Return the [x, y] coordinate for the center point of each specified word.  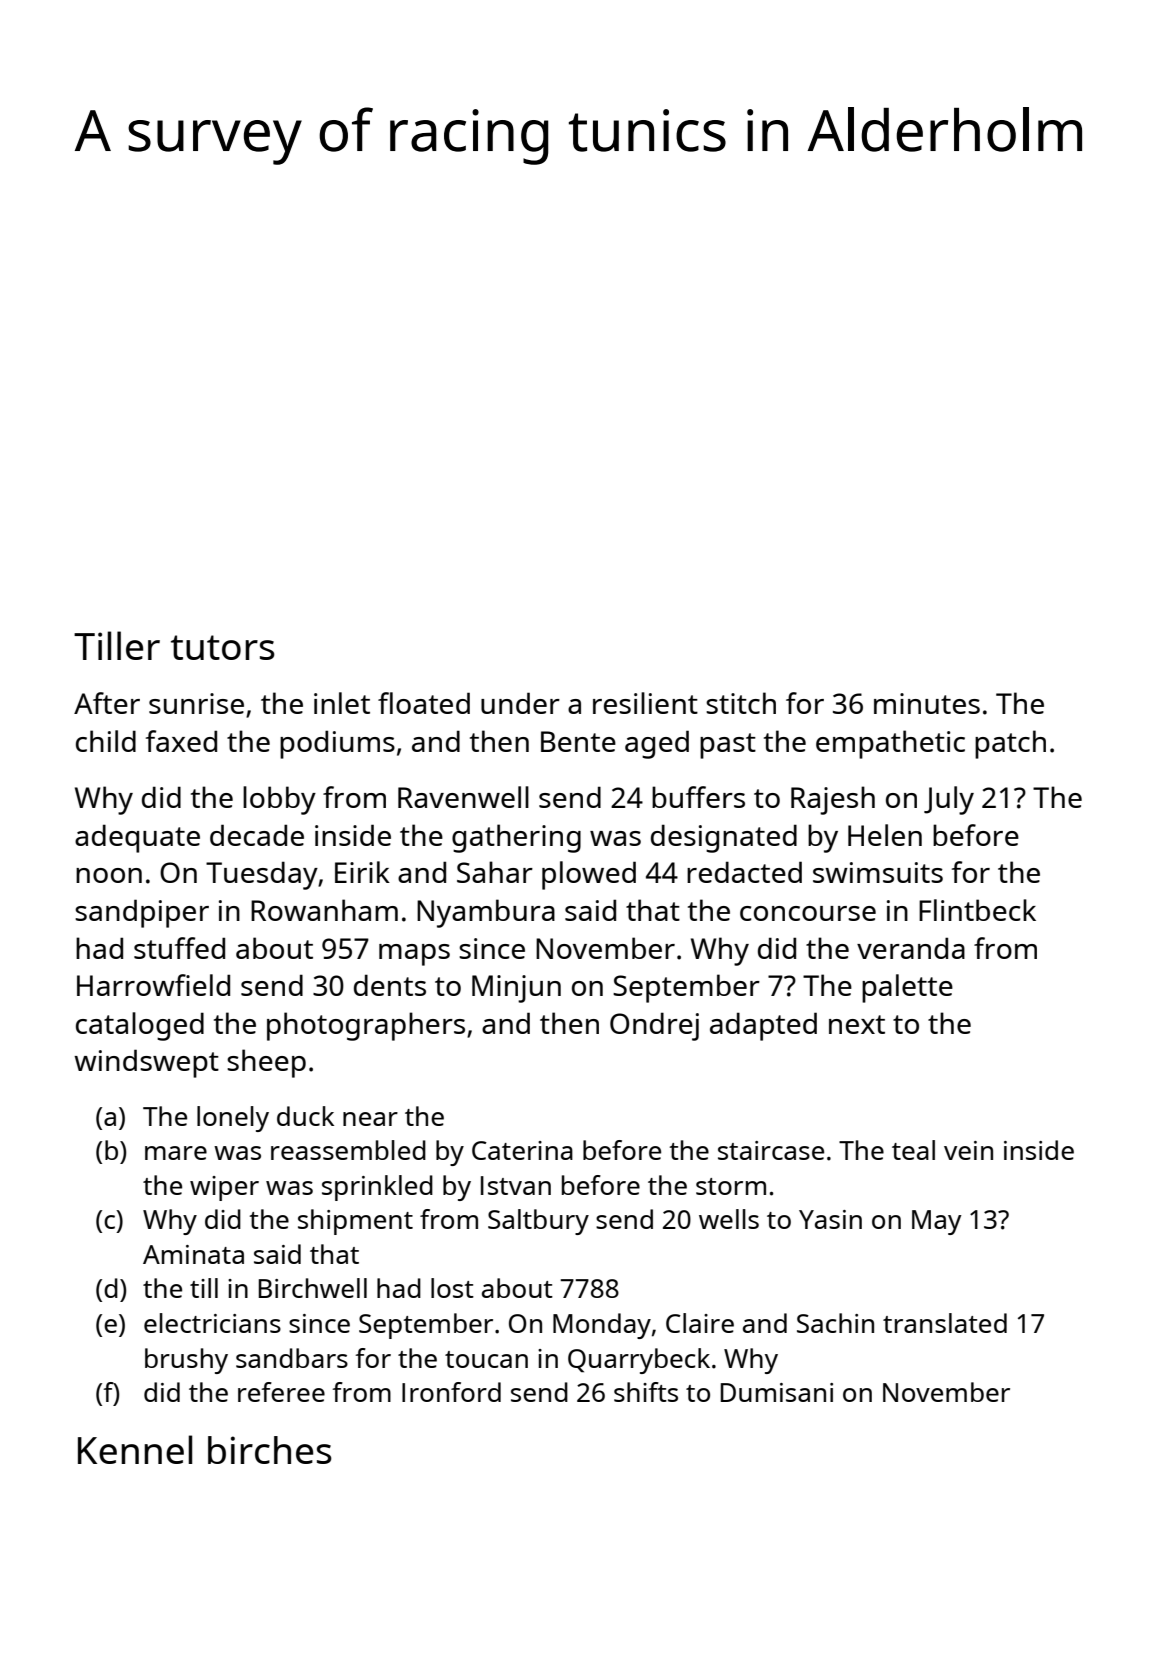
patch [1010, 744]
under [520, 703]
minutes [927, 703]
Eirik [362, 872]
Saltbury [538, 1222]
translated [945, 1323]
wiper [224, 1188]
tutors [223, 647]
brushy [186, 1361]
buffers [698, 797]
